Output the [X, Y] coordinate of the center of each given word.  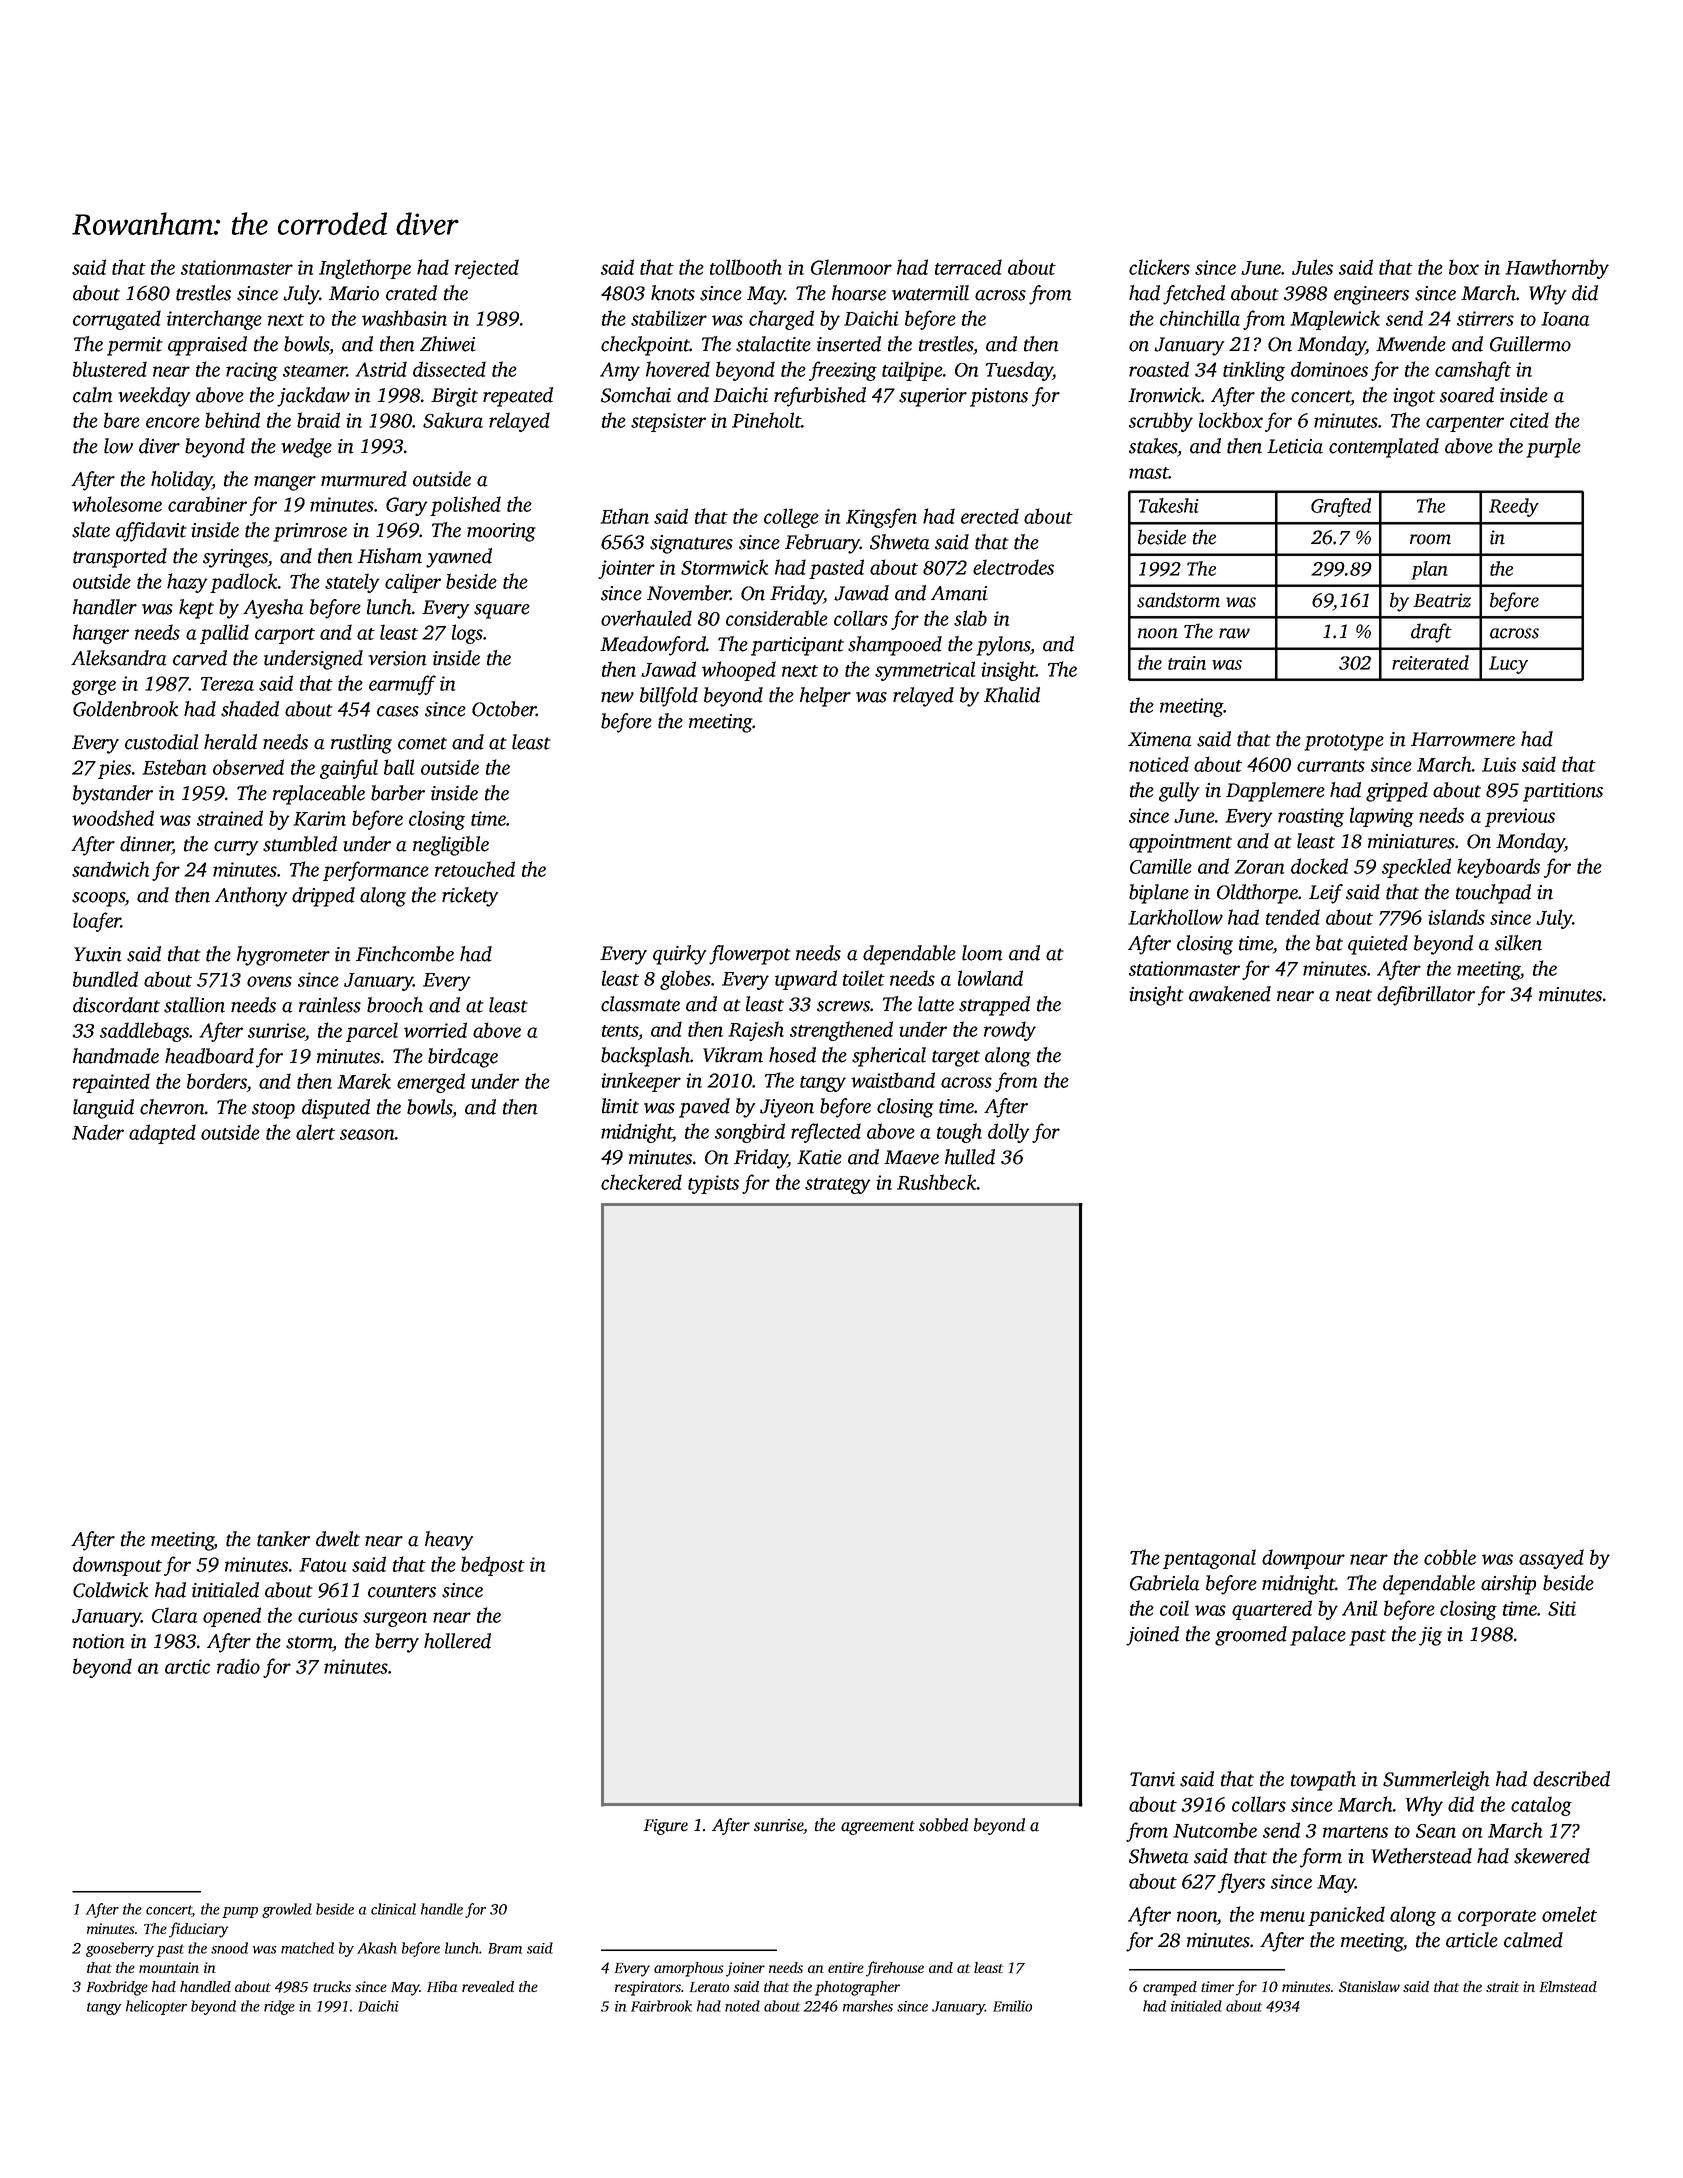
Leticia [1295, 446]
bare [122, 420]
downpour [1303, 1559]
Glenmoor [851, 267]
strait [1502, 1986]
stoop [273, 1110]
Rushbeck [937, 1182]
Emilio [1012, 2006]
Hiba [442, 1986]
